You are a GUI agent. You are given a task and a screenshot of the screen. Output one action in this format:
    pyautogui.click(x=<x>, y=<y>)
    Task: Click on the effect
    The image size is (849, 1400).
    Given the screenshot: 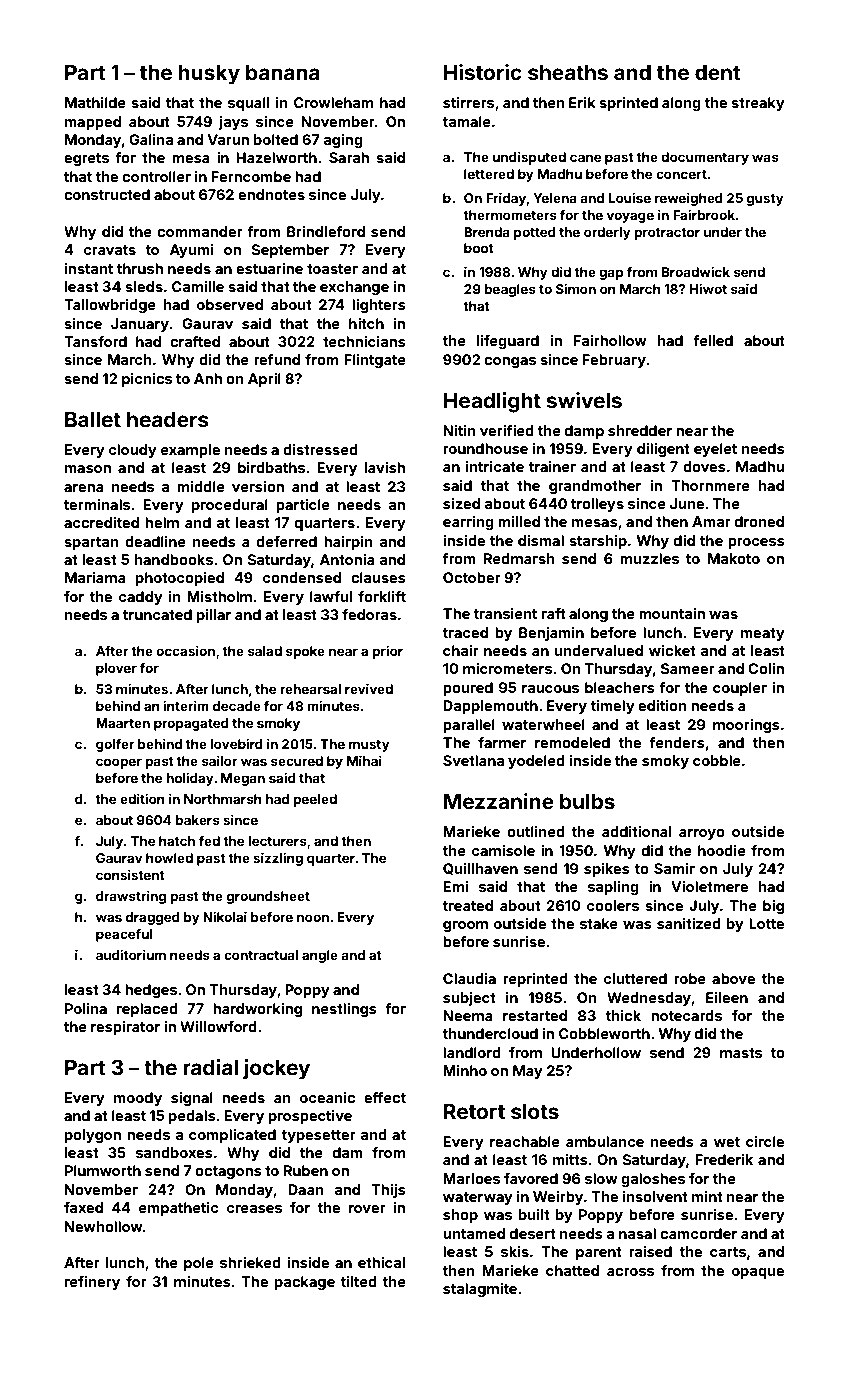 What is the action you would take?
    pyautogui.click(x=385, y=1097)
